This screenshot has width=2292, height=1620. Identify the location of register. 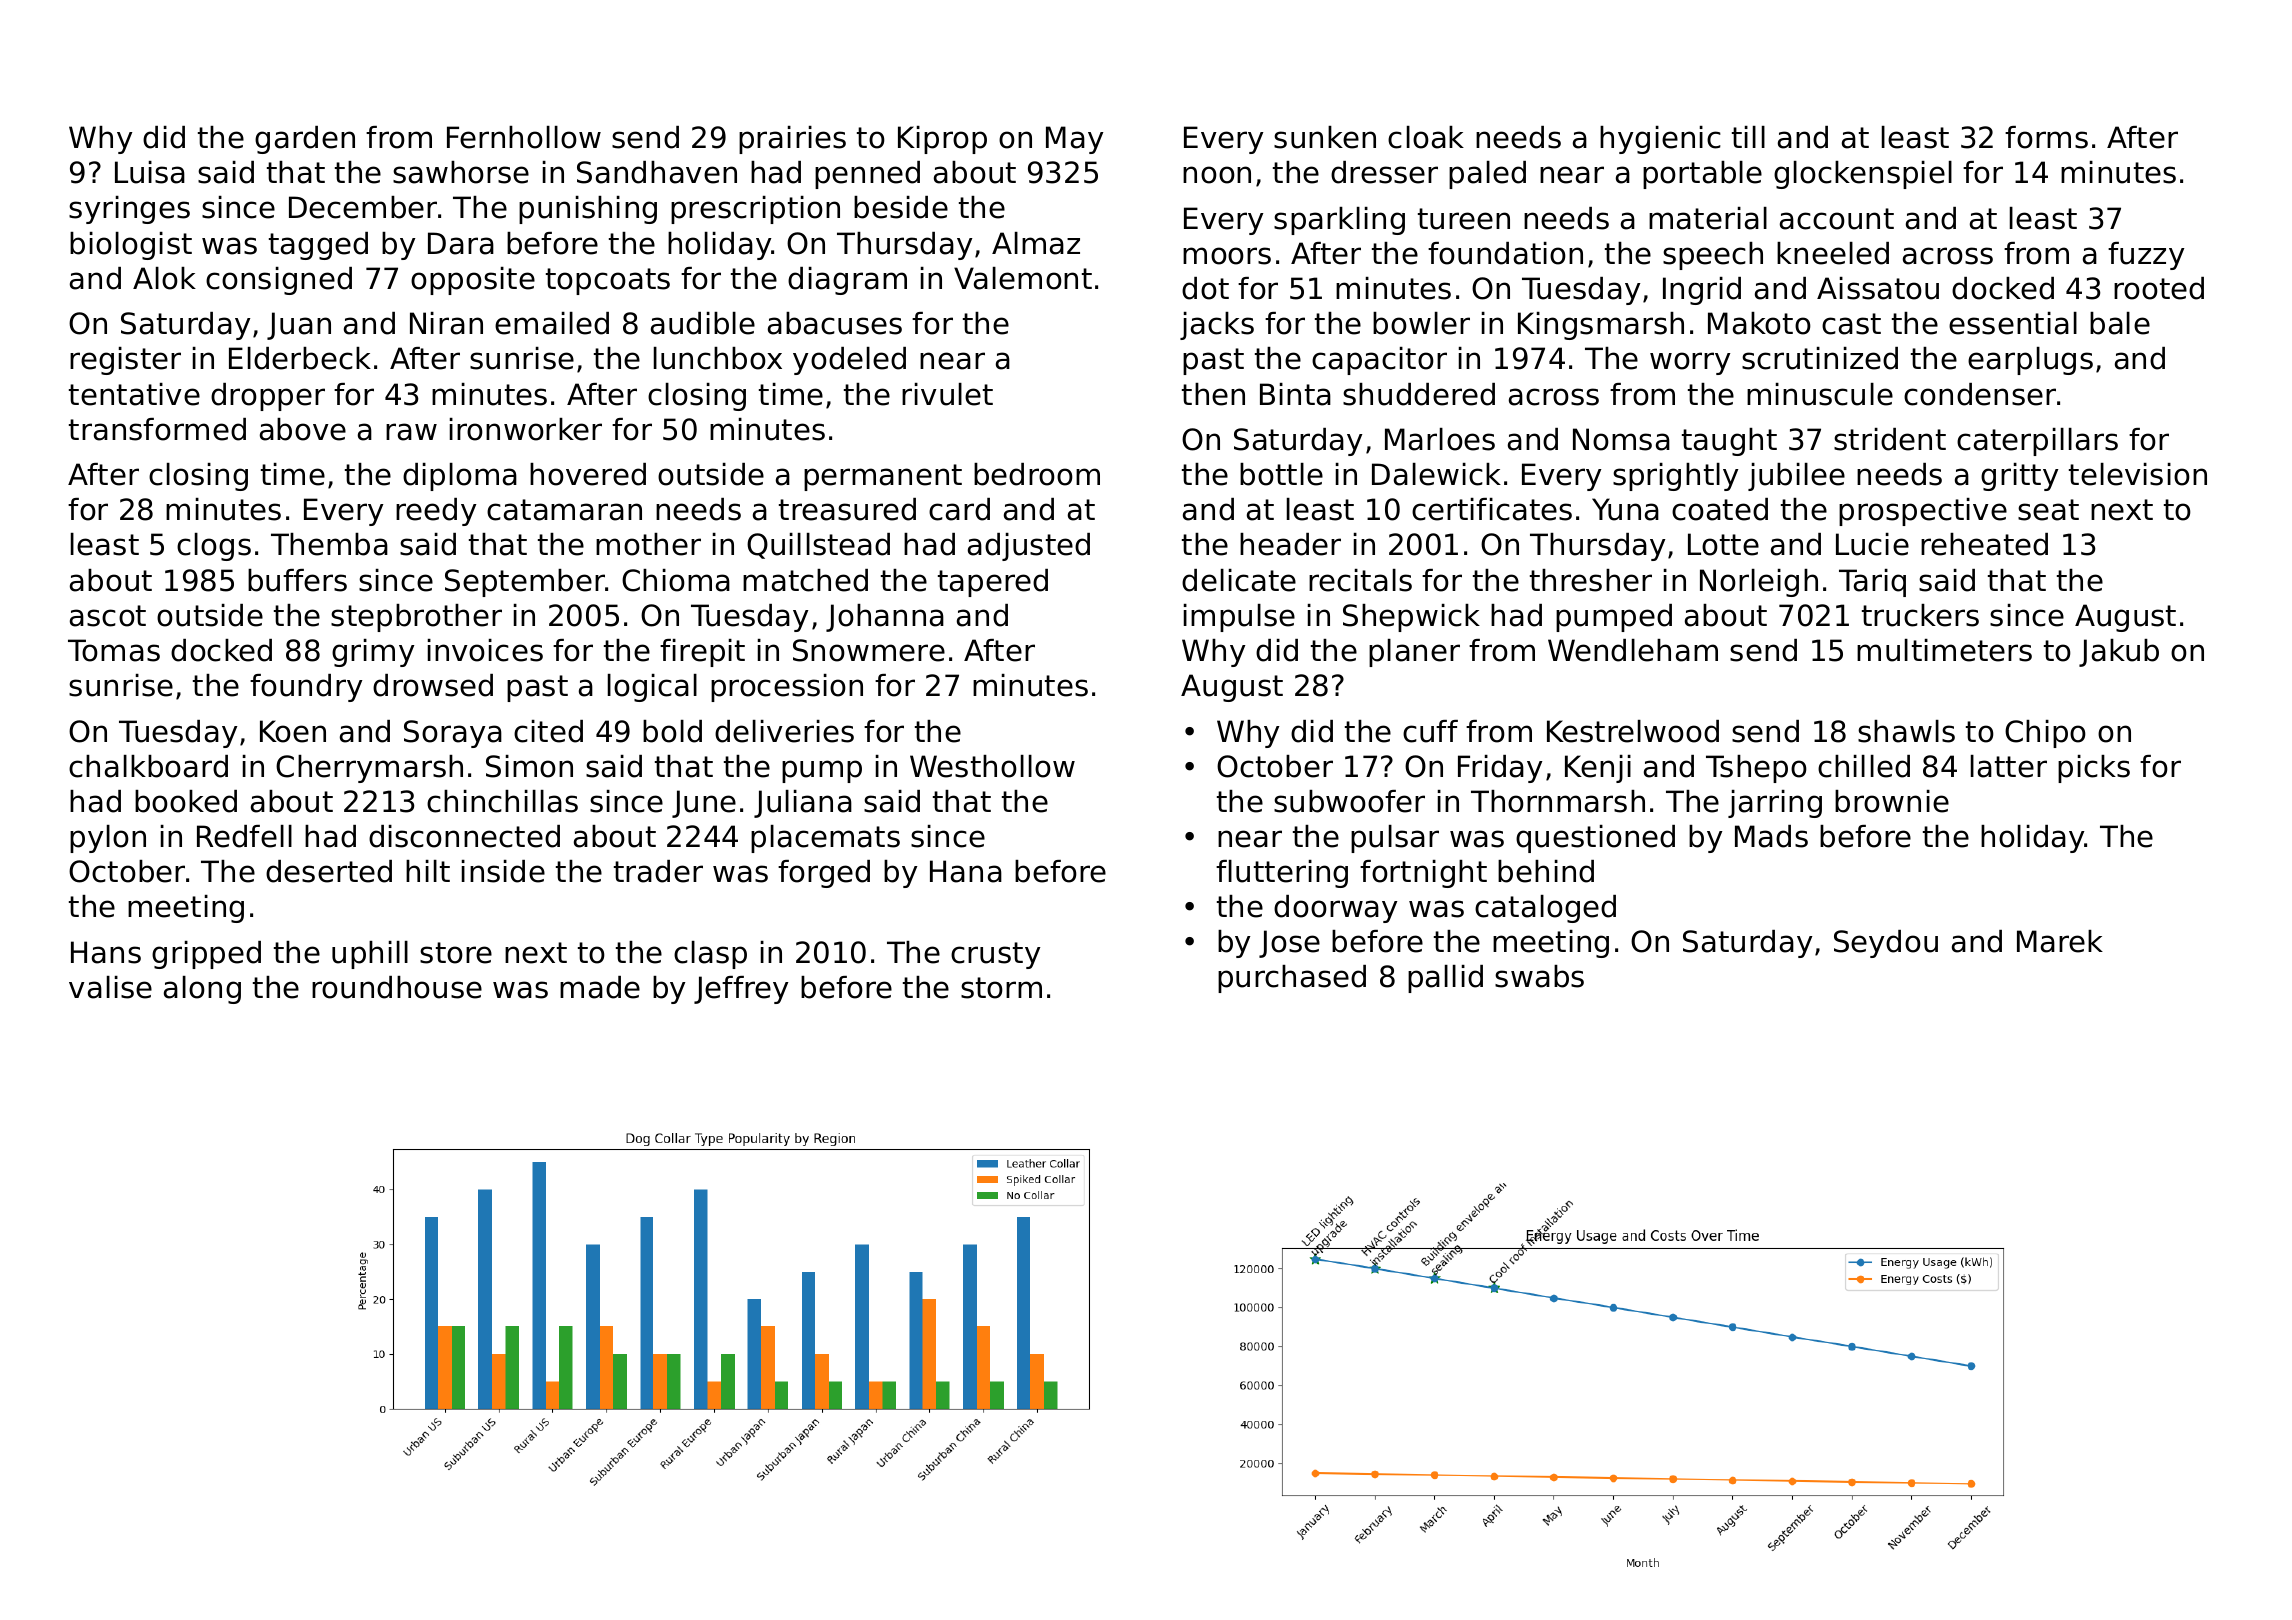
(125, 361).
